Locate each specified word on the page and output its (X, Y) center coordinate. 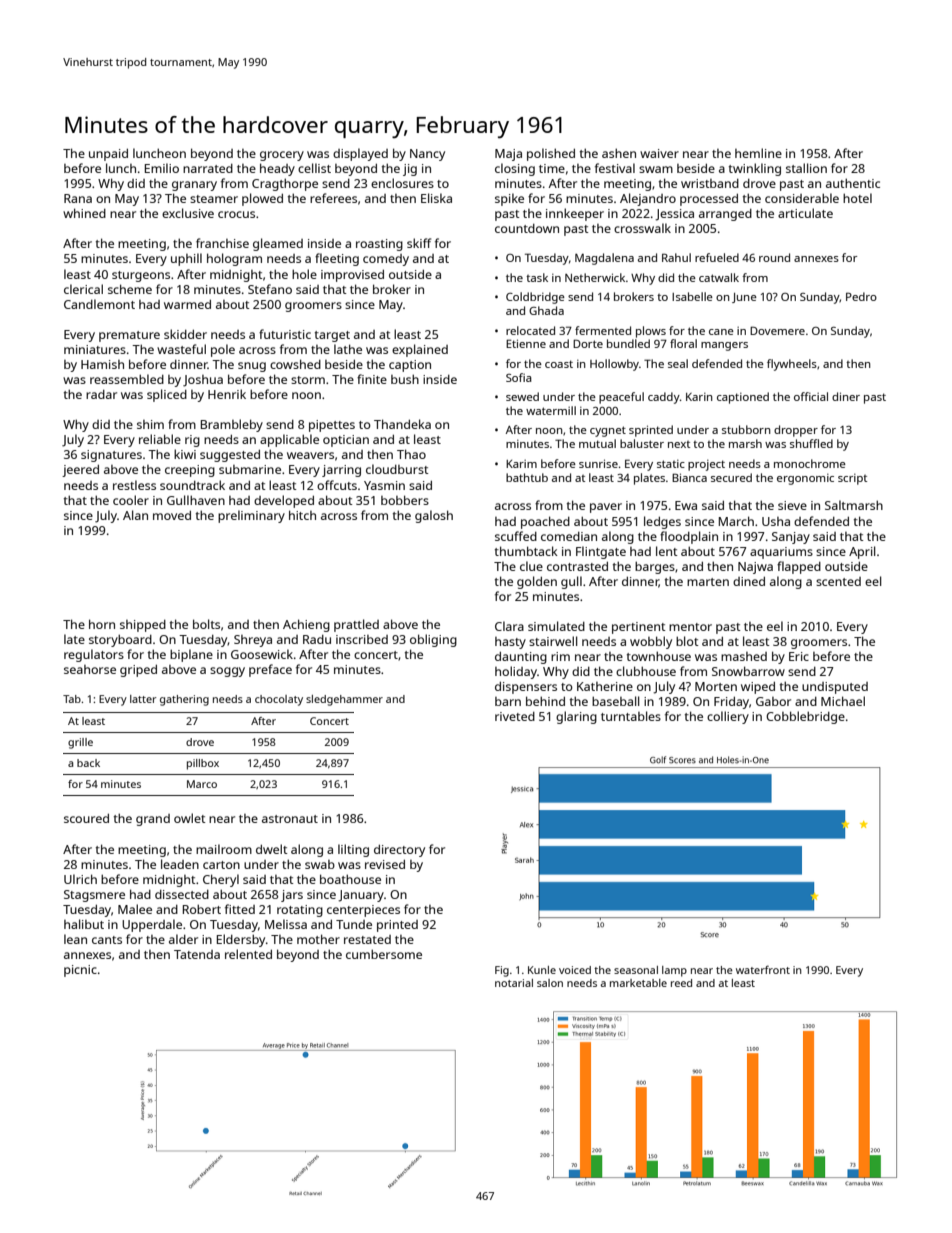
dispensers (526, 688)
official (811, 396)
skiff (419, 243)
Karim (521, 464)
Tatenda (197, 954)
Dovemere (777, 330)
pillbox (203, 764)
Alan (135, 515)
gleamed (278, 244)
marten (708, 582)
